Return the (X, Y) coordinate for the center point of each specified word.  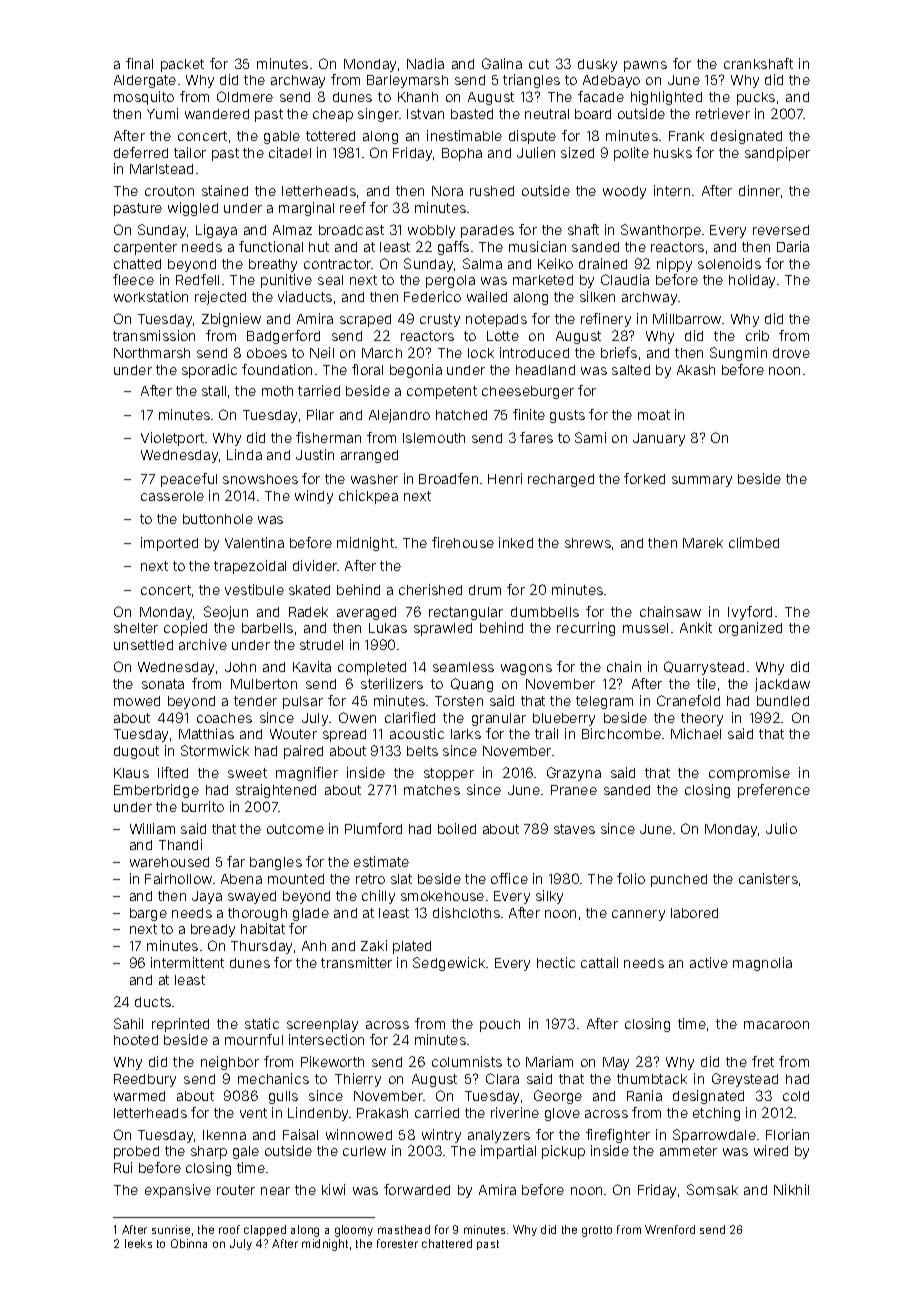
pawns (645, 66)
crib (757, 335)
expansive (178, 1191)
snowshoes (260, 479)
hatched (461, 415)
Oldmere (245, 96)
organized (750, 629)
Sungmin (738, 354)
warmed (139, 1096)
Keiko (555, 263)
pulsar (303, 702)
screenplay (322, 1025)
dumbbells (545, 612)
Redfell (197, 279)
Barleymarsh (407, 81)
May (616, 1063)
